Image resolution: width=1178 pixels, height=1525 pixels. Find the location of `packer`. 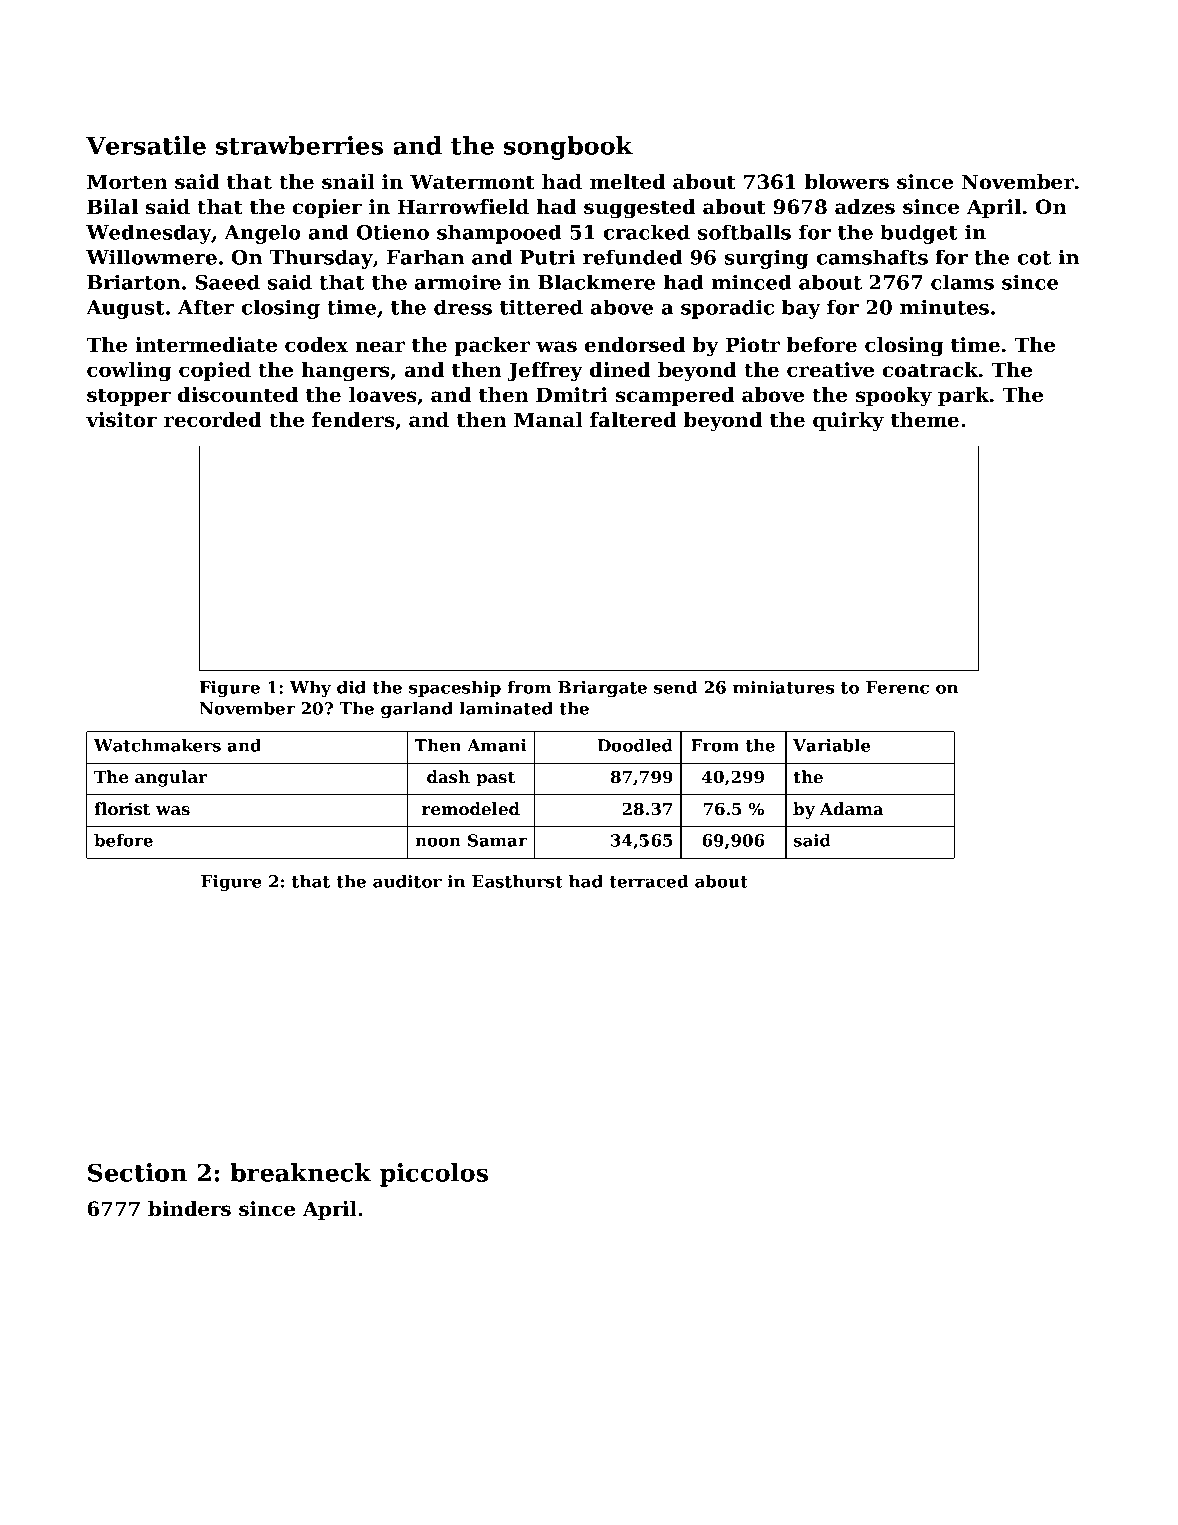

packer is located at coordinates (492, 346).
